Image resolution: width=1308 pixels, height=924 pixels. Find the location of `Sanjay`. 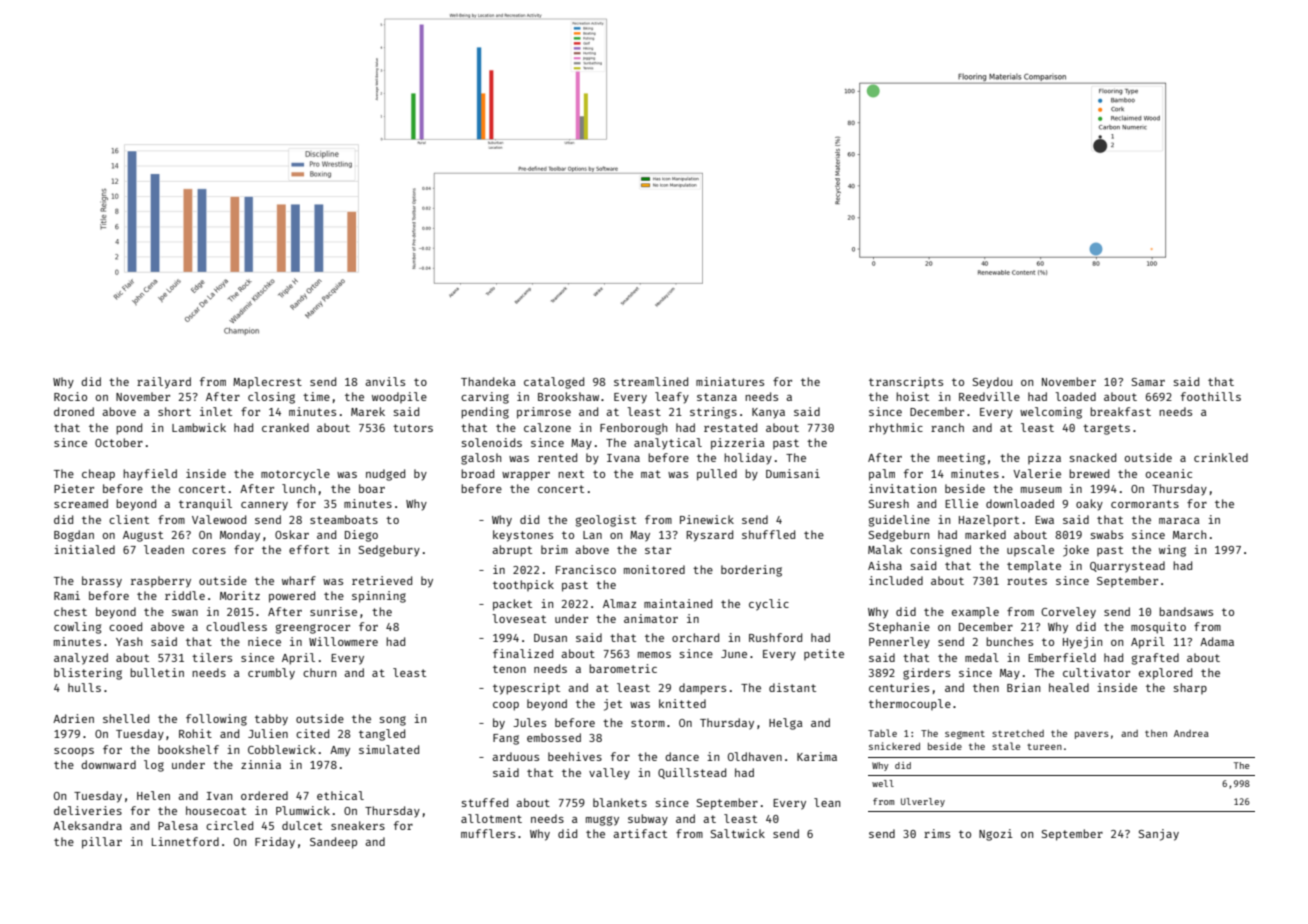

Sanjay is located at coordinates (1159, 835).
